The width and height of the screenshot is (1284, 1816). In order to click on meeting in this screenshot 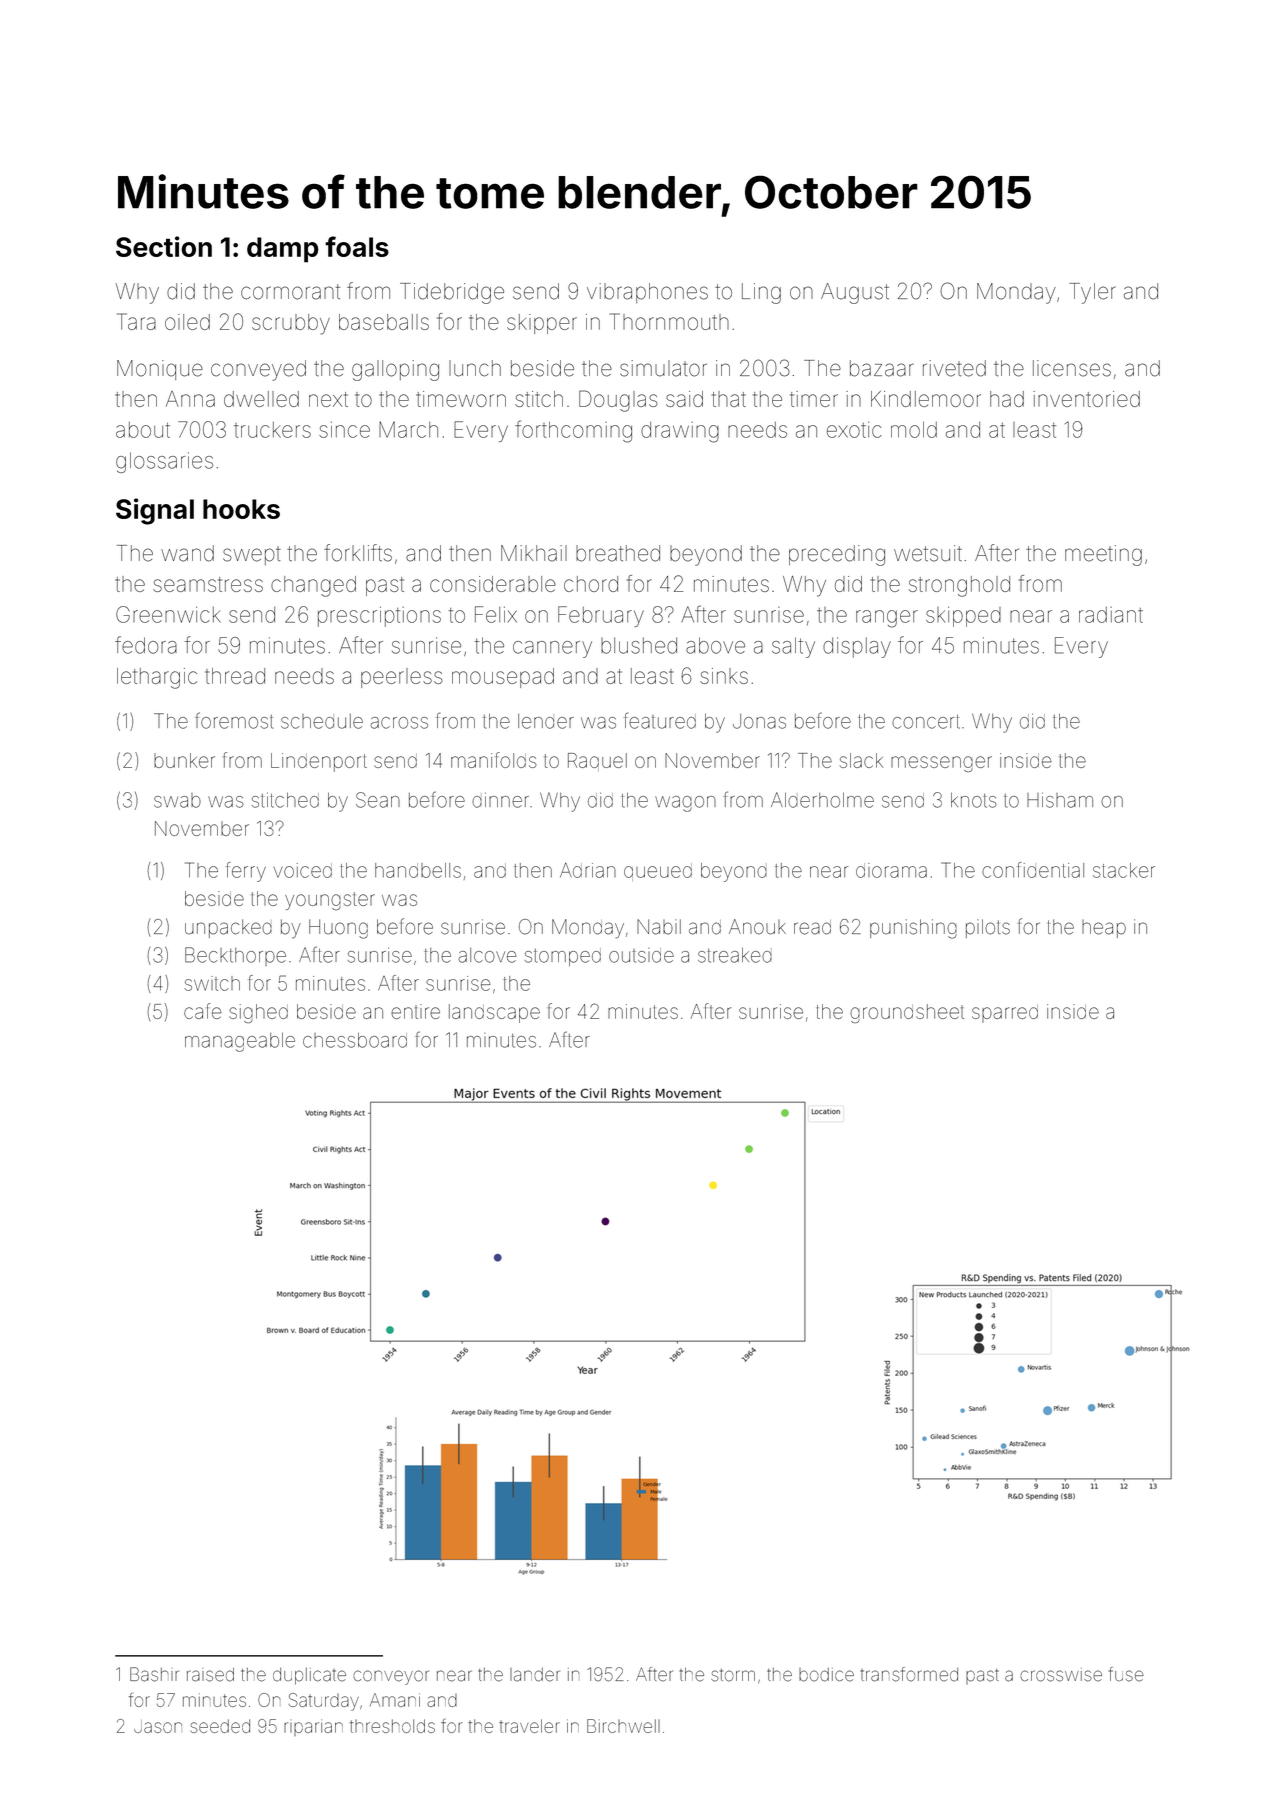, I will do `click(1103, 555)`.
